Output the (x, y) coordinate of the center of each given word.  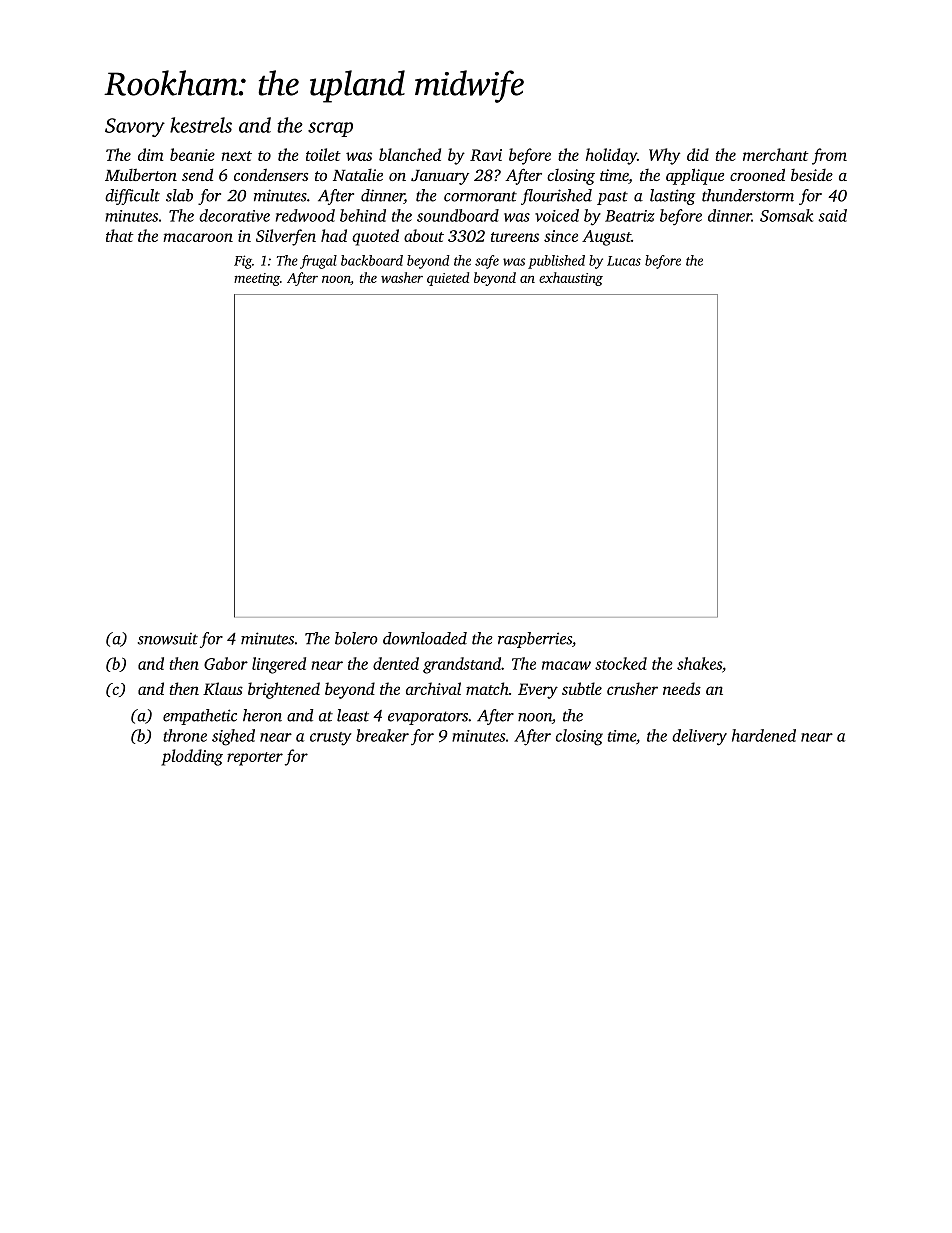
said (832, 215)
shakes (699, 663)
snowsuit (168, 638)
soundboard (458, 215)
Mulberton (141, 175)
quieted (448, 279)
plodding (192, 757)
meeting (257, 279)
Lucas (624, 261)
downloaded (425, 638)
